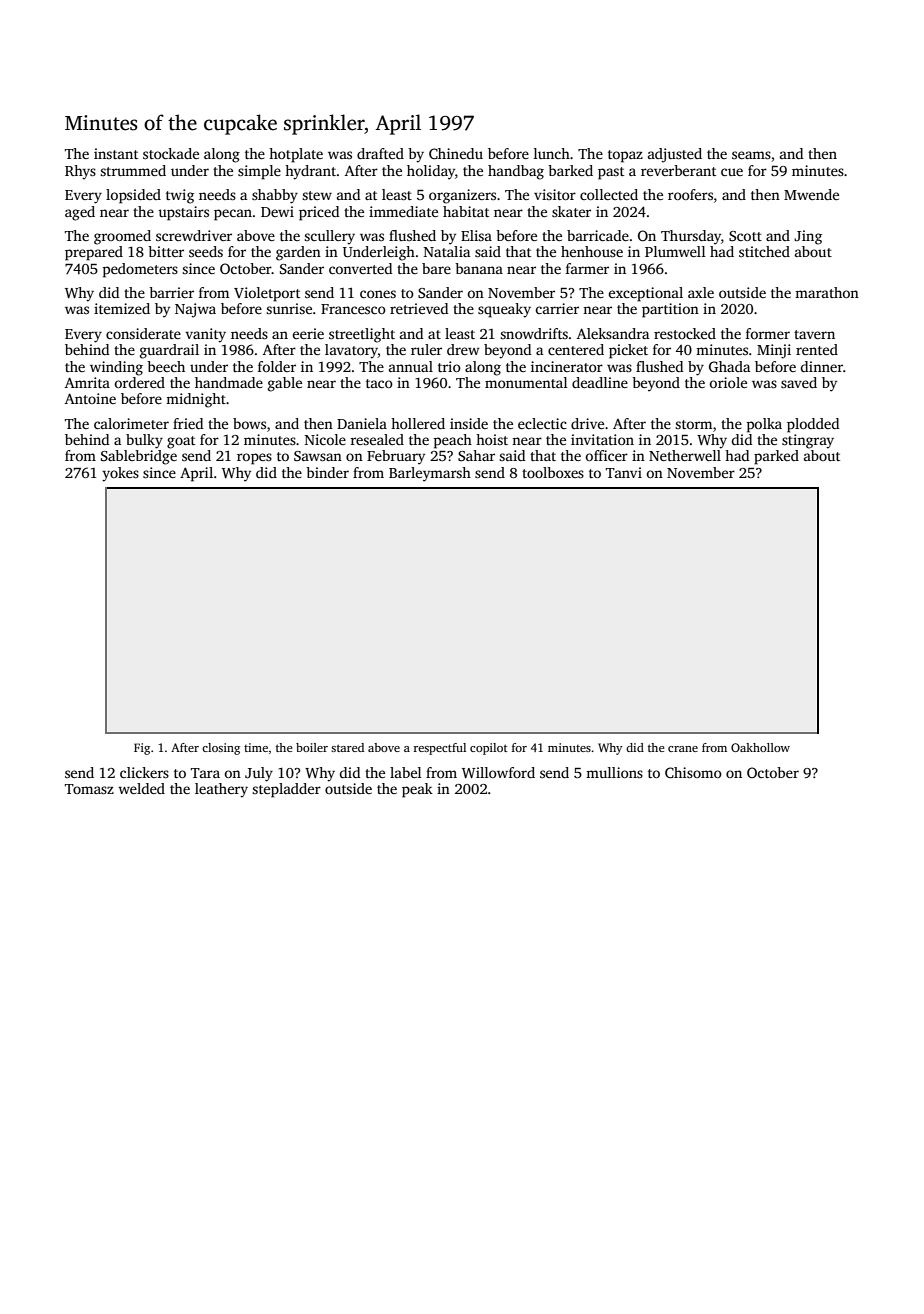  What do you see at coordinates (436, 268) in the page?
I see `bare` at bounding box center [436, 268].
